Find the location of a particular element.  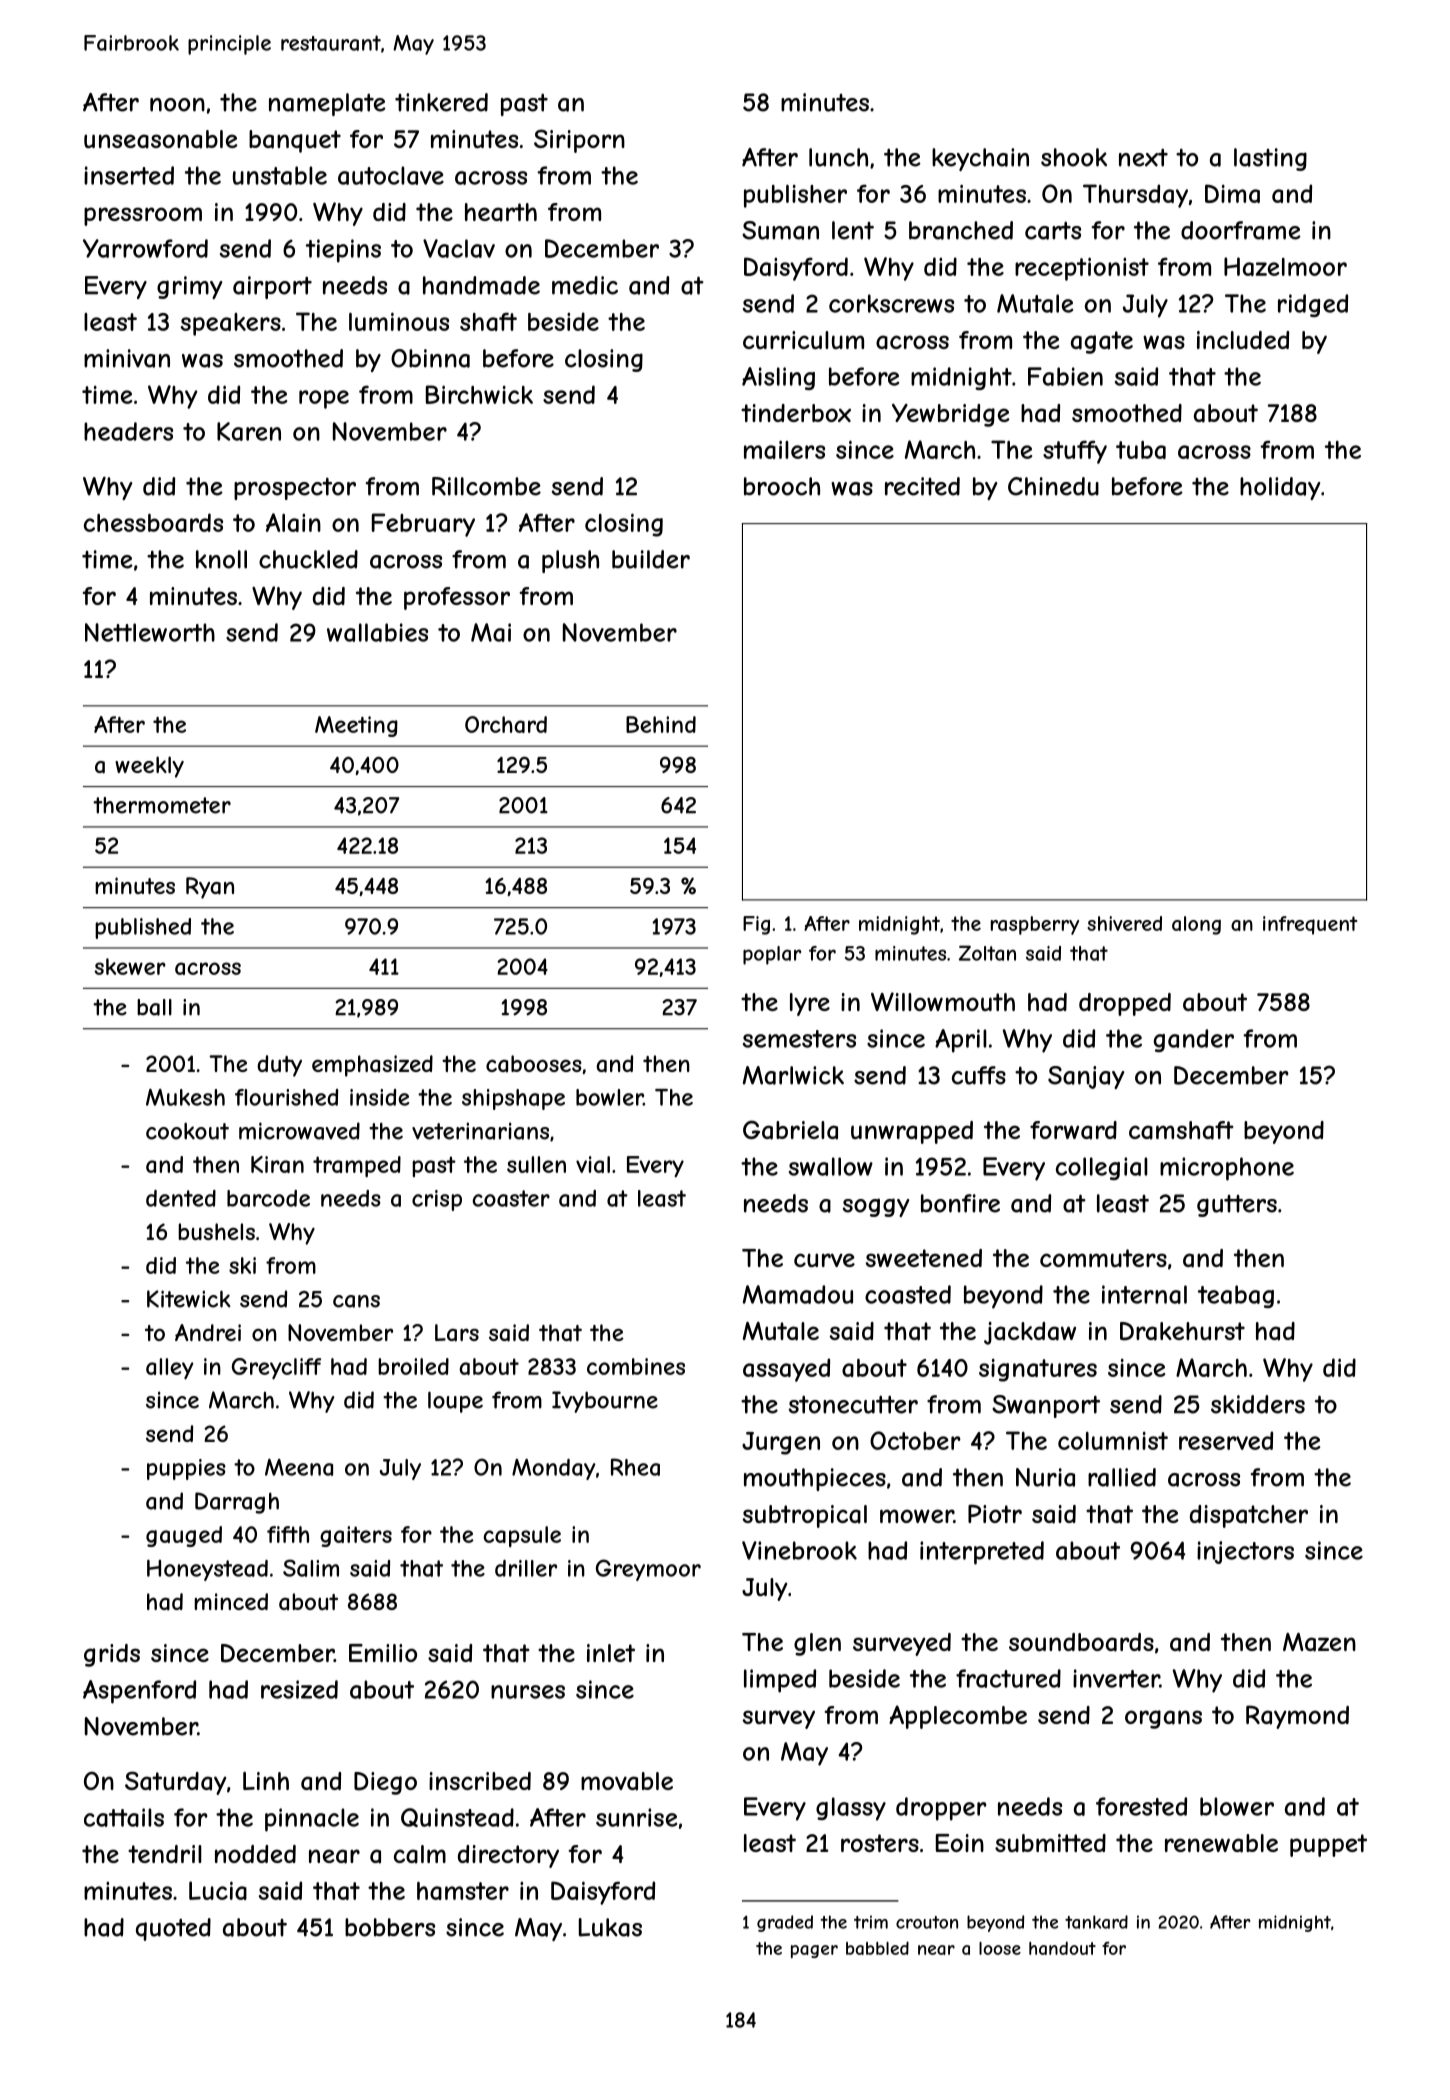

nameplate is located at coordinates (327, 104).
